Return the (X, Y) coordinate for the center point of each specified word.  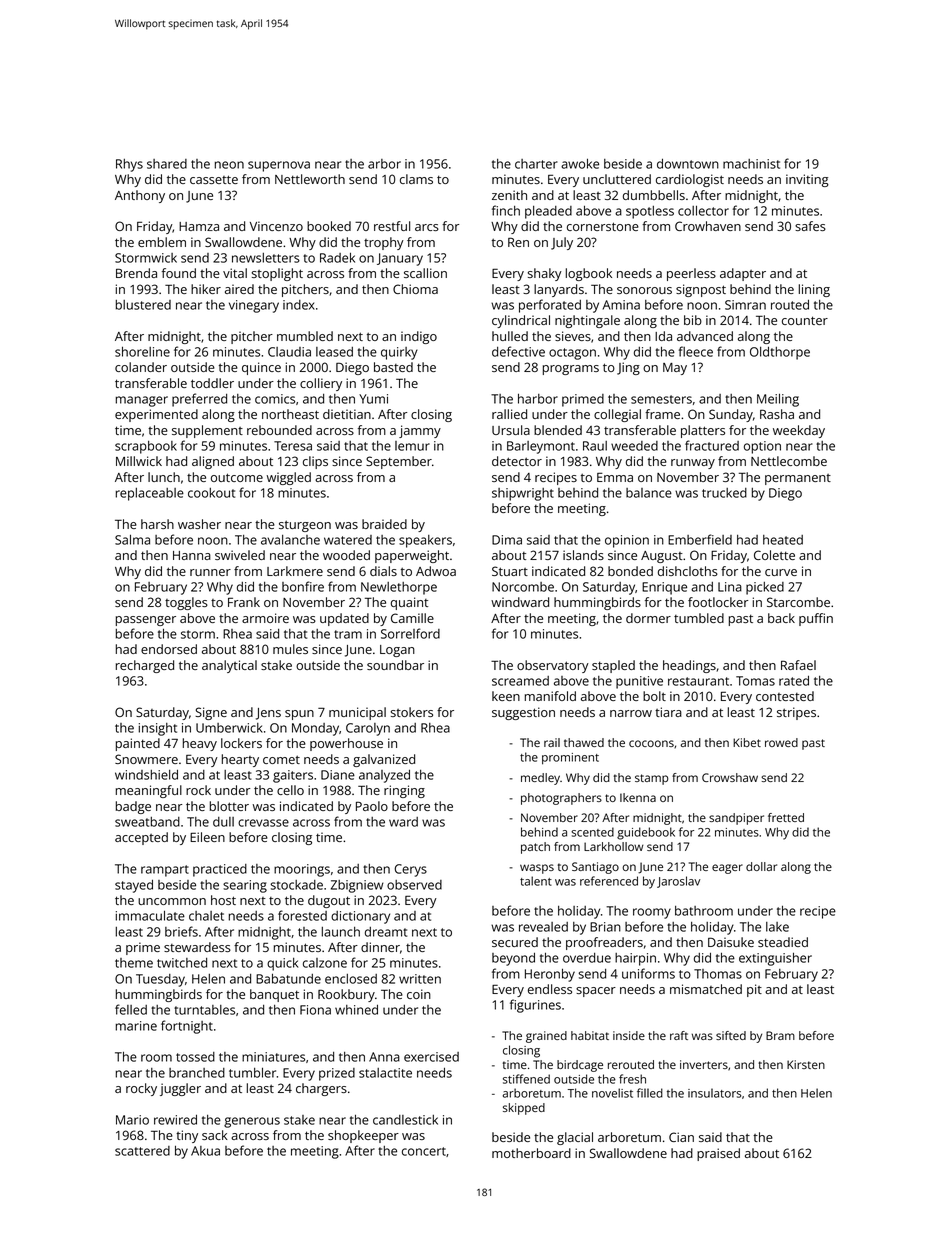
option (762, 447)
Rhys (129, 165)
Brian (605, 927)
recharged (145, 666)
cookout (211, 493)
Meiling (778, 400)
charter (536, 164)
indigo (419, 337)
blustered (143, 305)
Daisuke (731, 942)
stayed (134, 886)
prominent (570, 759)
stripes (796, 713)
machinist (751, 164)
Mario (132, 1120)
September (399, 462)
